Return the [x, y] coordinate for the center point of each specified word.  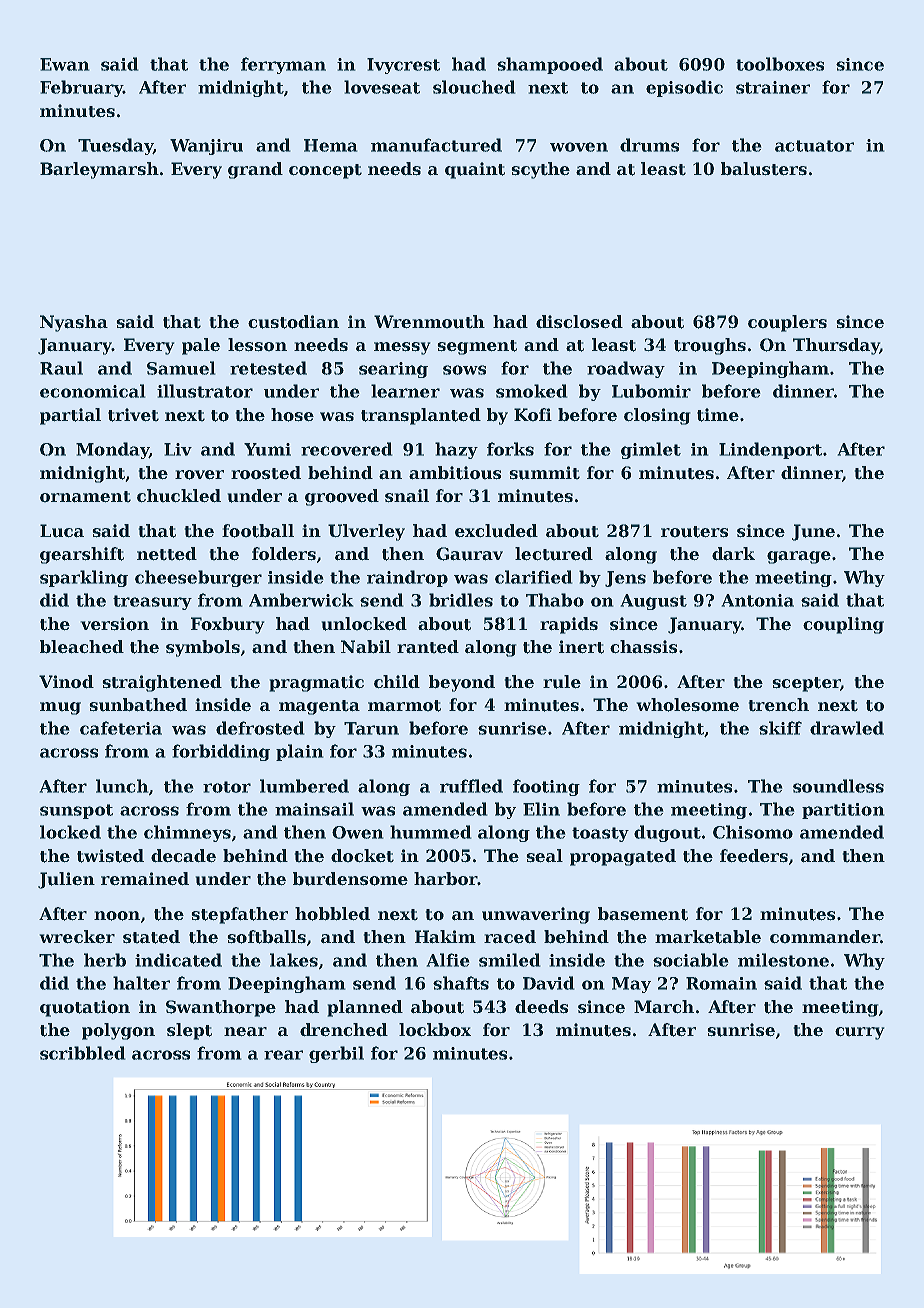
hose [292, 415]
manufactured [436, 145]
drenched [344, 1029]
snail [407, 495]
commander [825, 936]
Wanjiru [206, 147]
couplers [787, 323]
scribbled [82, 1053]
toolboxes [780, 64]
